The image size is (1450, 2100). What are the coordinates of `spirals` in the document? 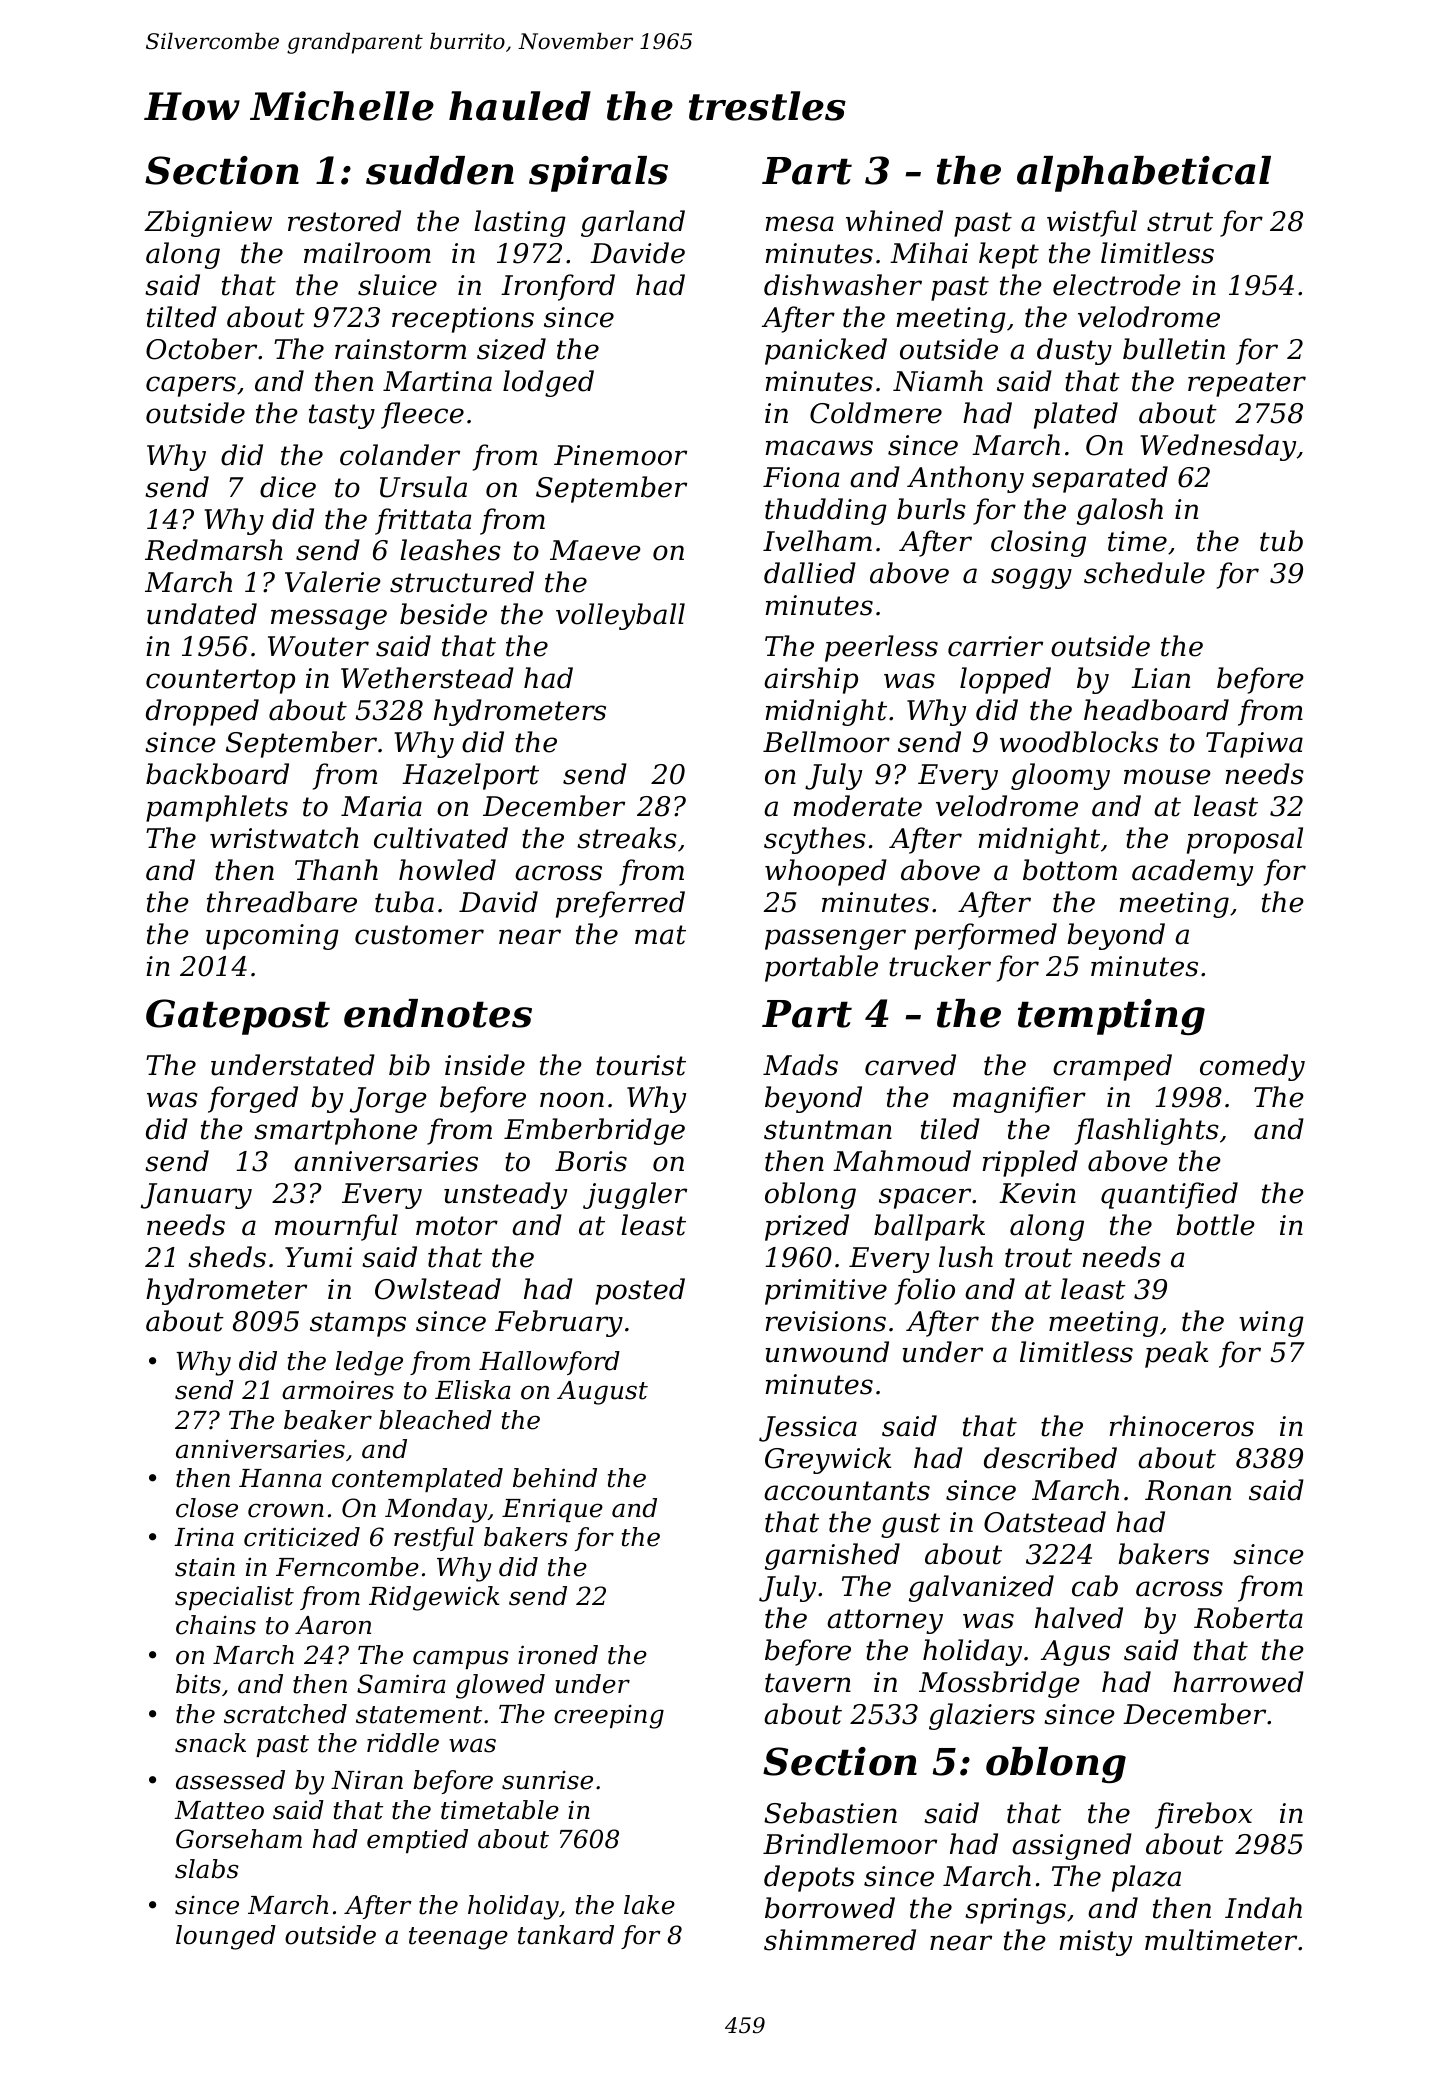 It's located at (598, 174).
